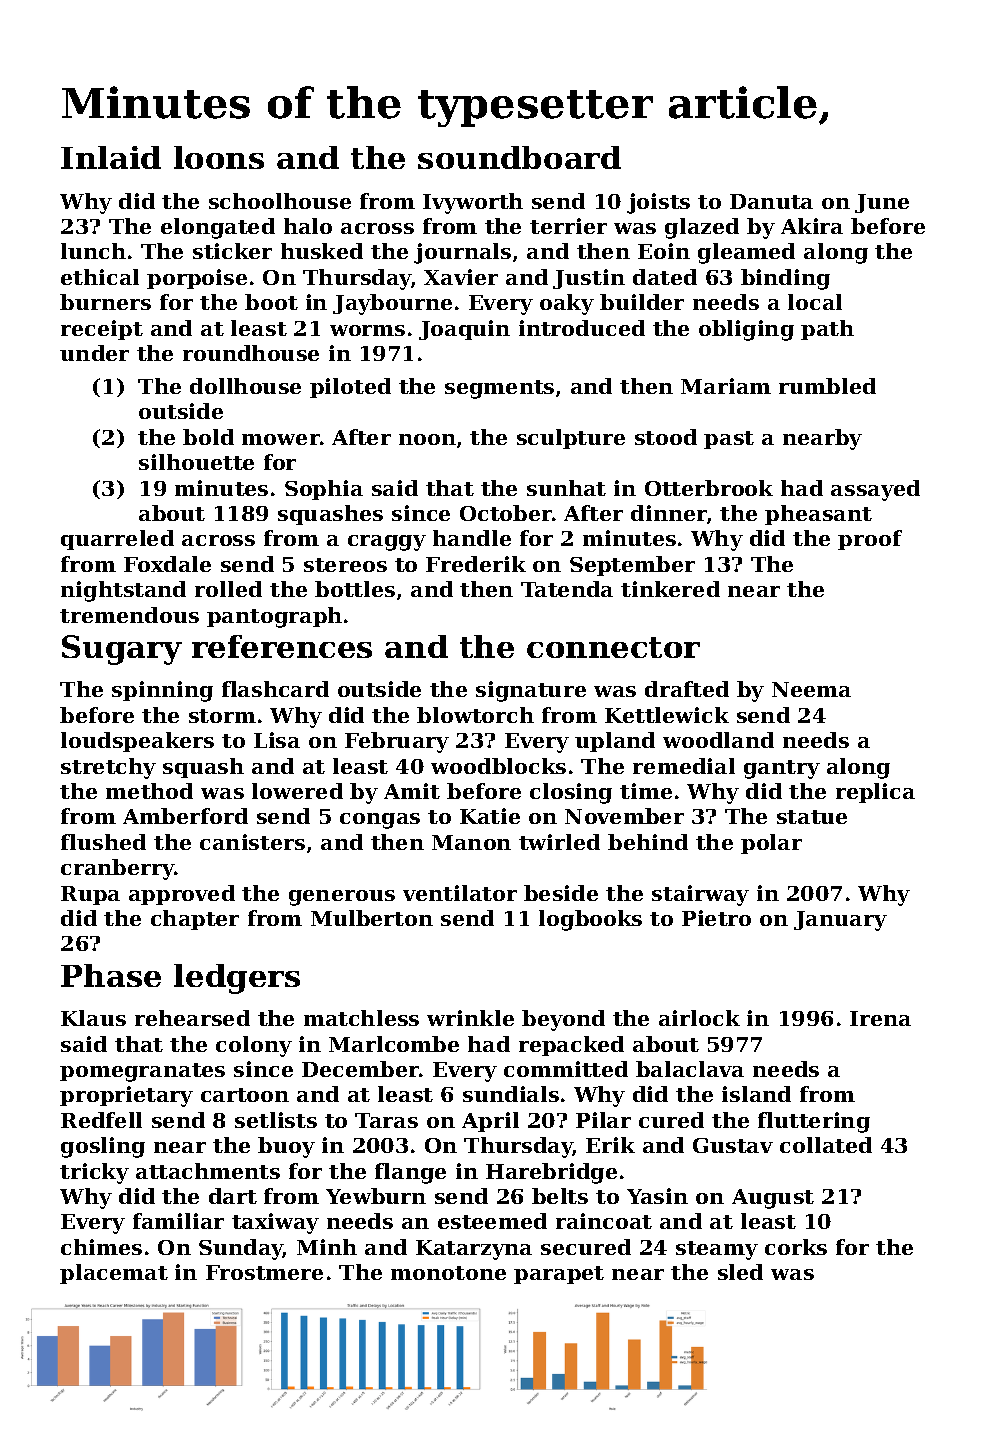 This screenshot has width=988, height=1431. What do you see at coordinates (498, 766) in the screenshot?
I see `woodblocks` at bounding box center [498, 766].
